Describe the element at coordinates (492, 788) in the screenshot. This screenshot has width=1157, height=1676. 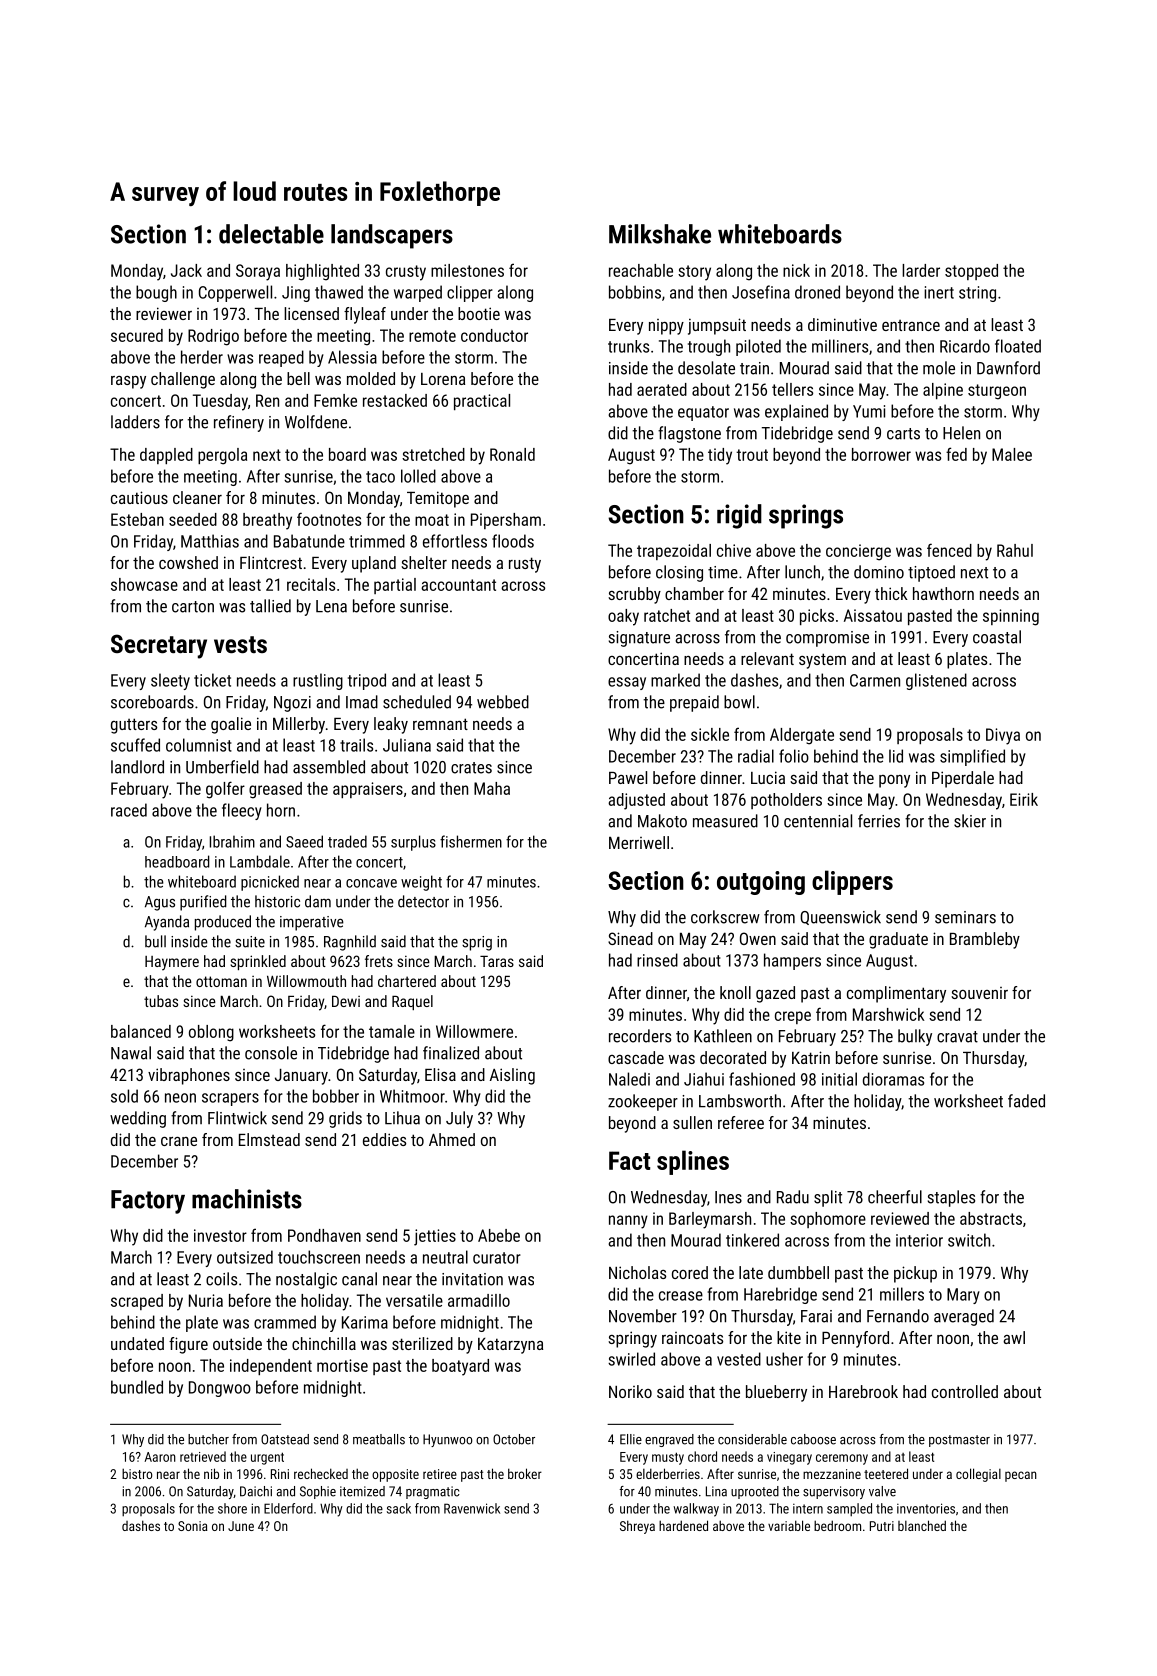
I see `Maha` at that location.
